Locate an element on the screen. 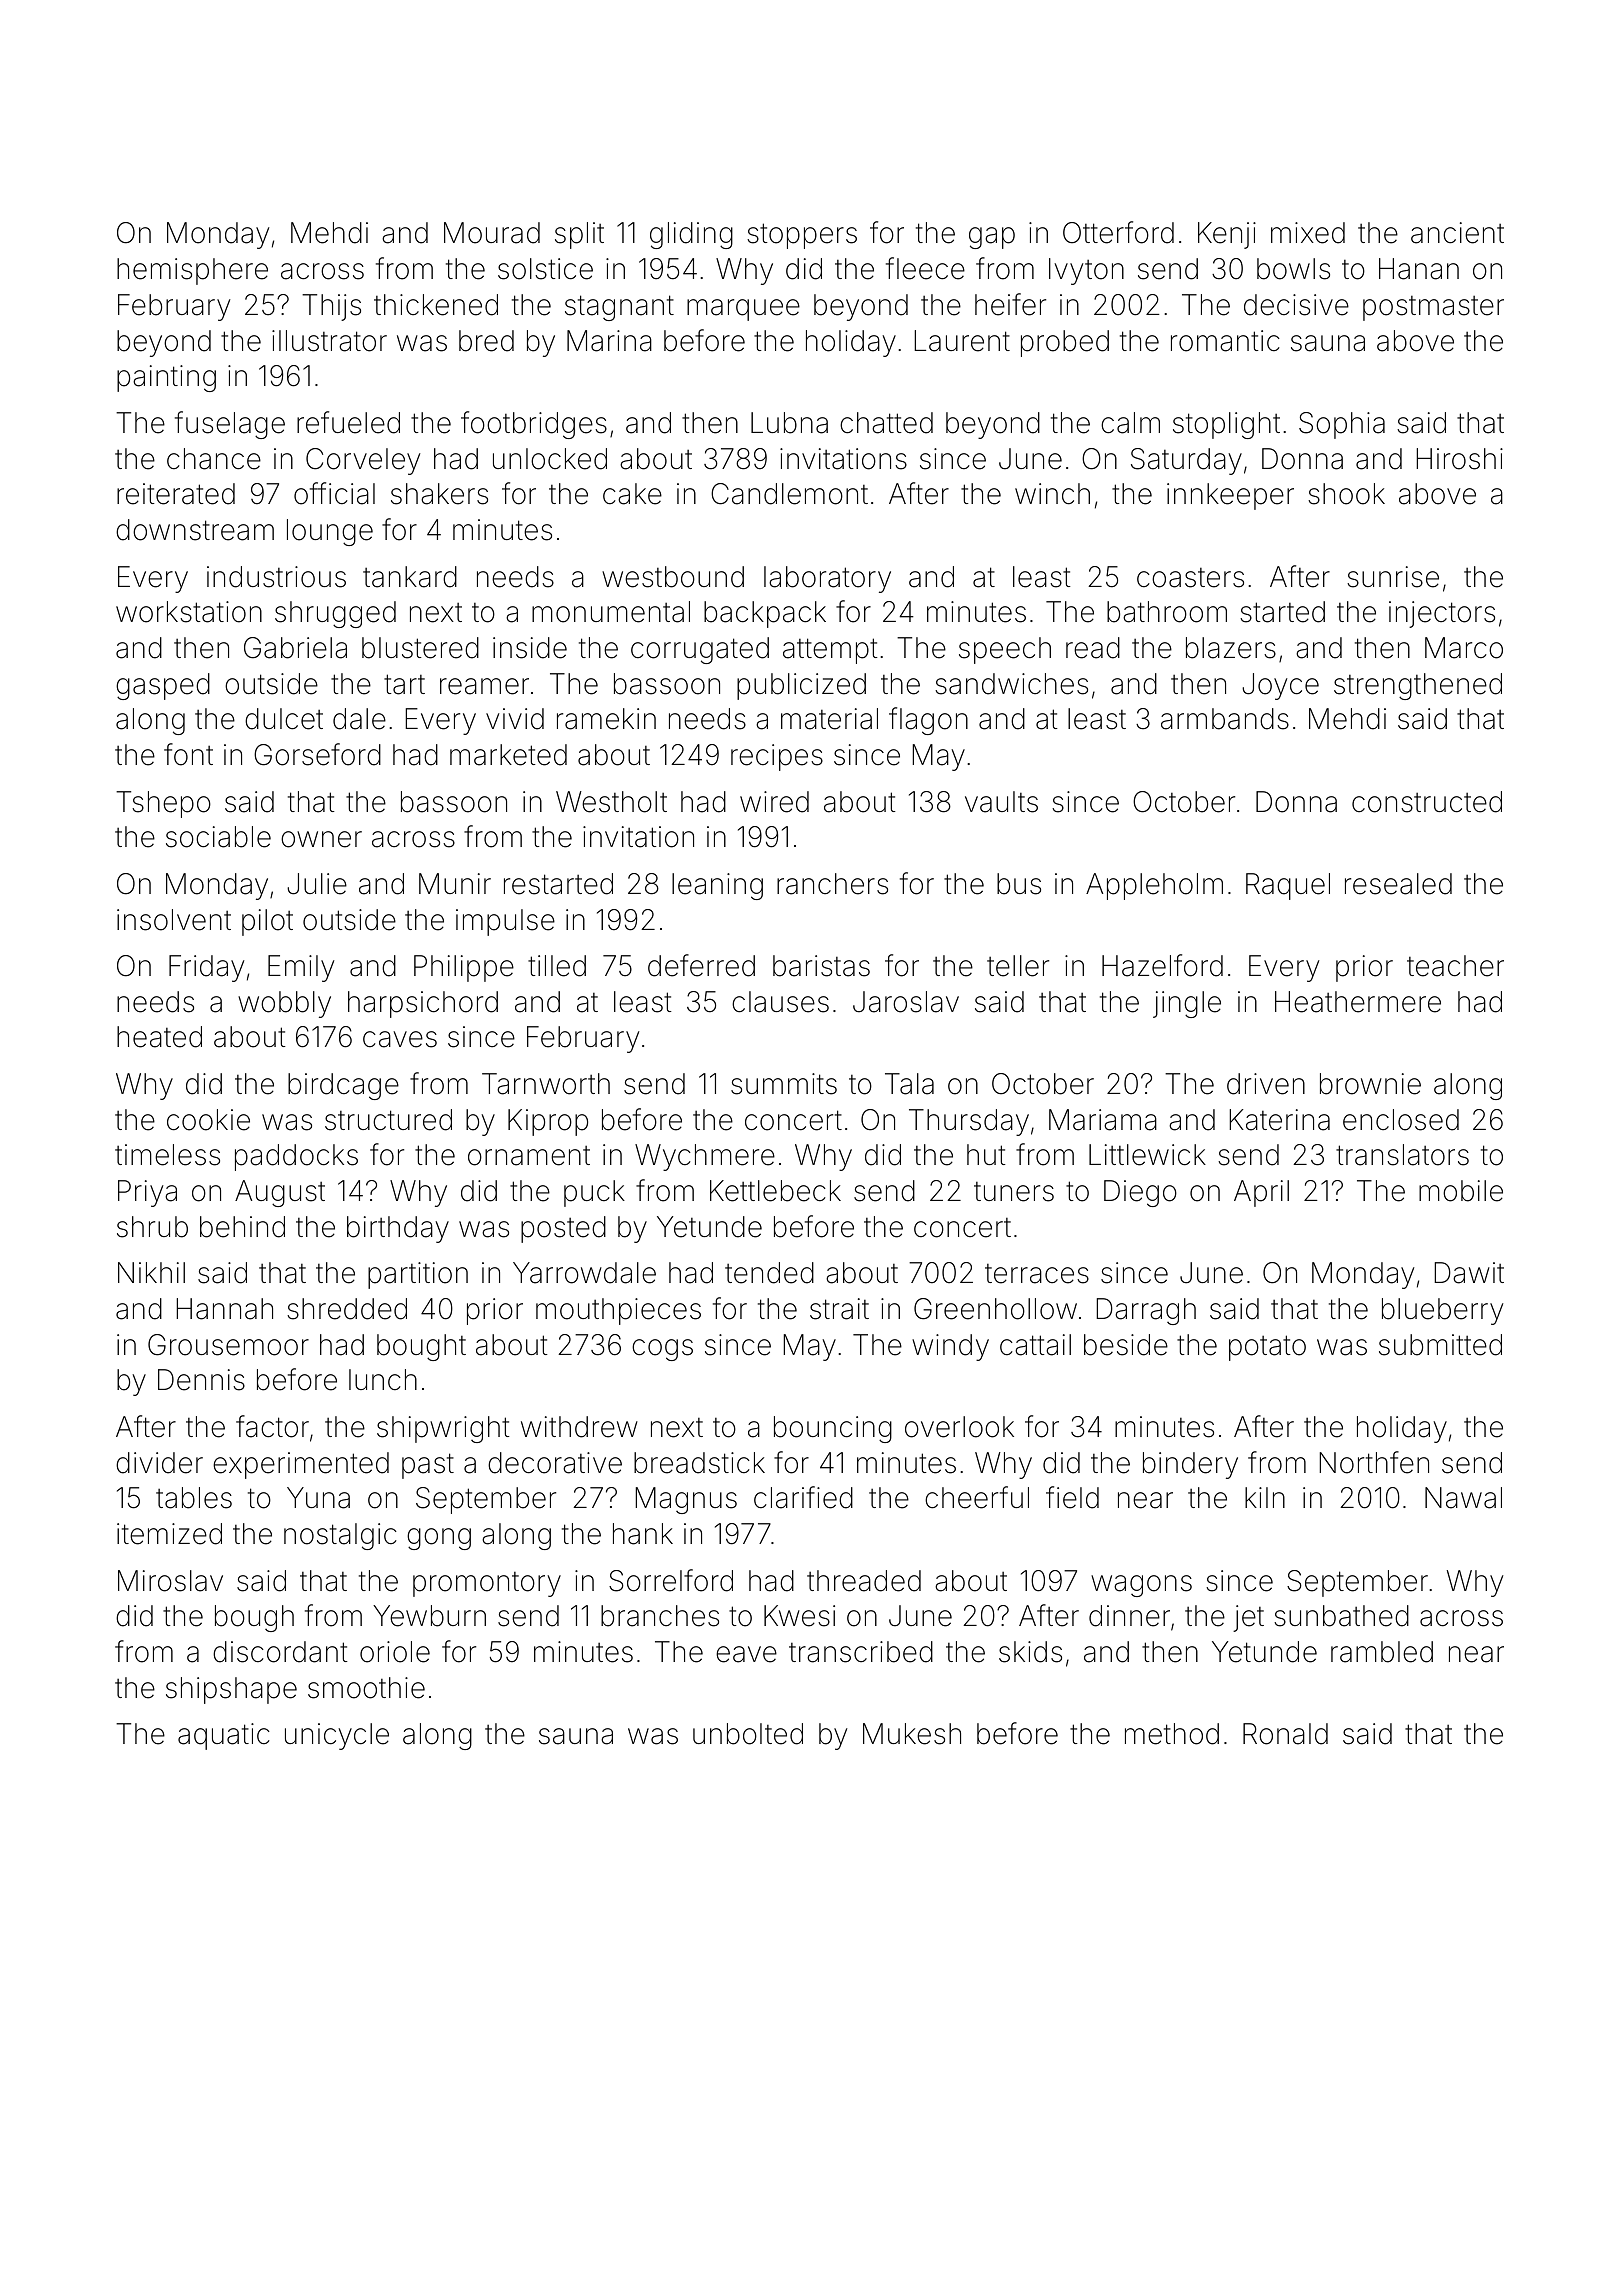 The image size is (1620, 2292). rambled is located at coordinates (1382, 1652).
